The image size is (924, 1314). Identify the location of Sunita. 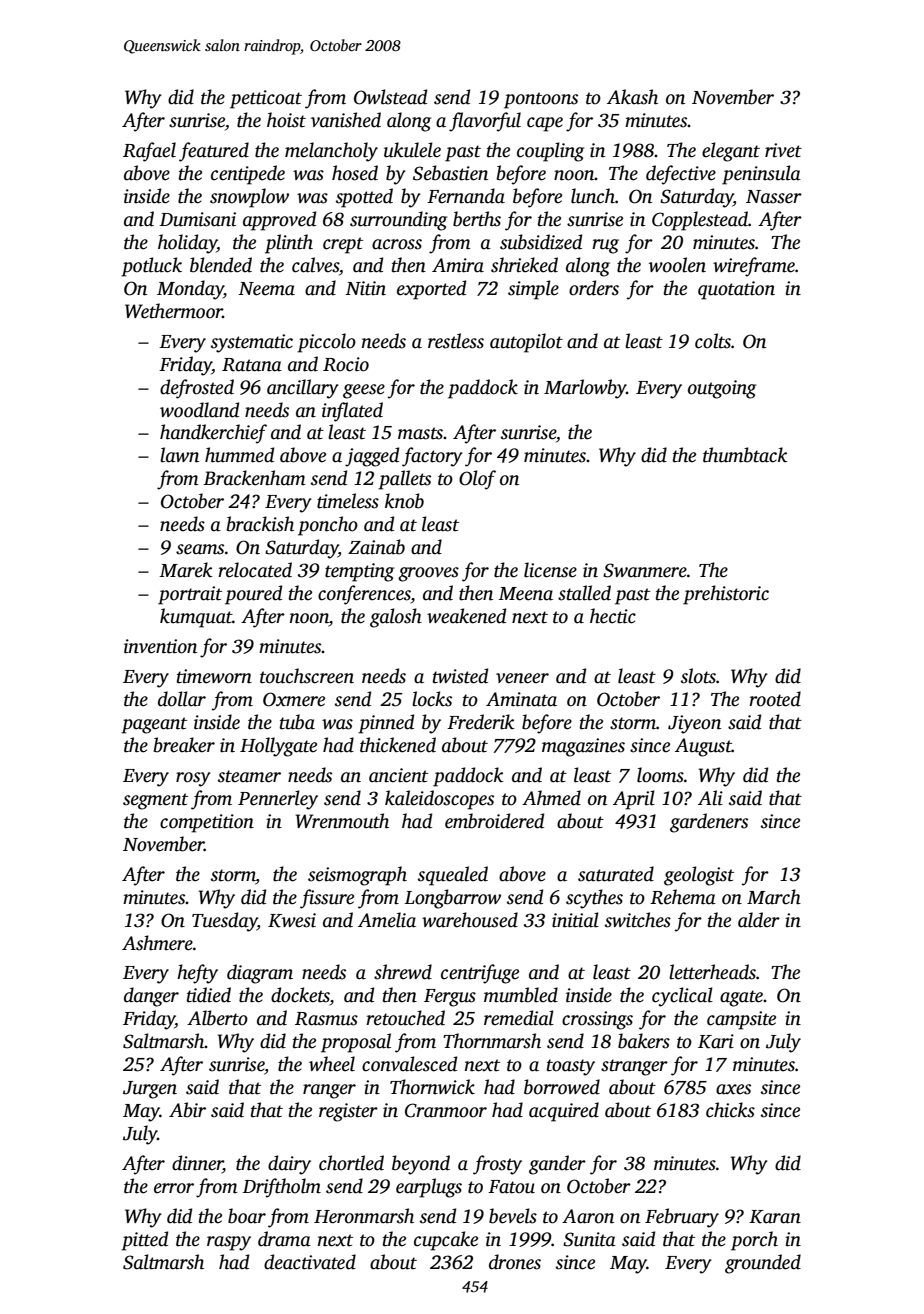
(589, 1239).
